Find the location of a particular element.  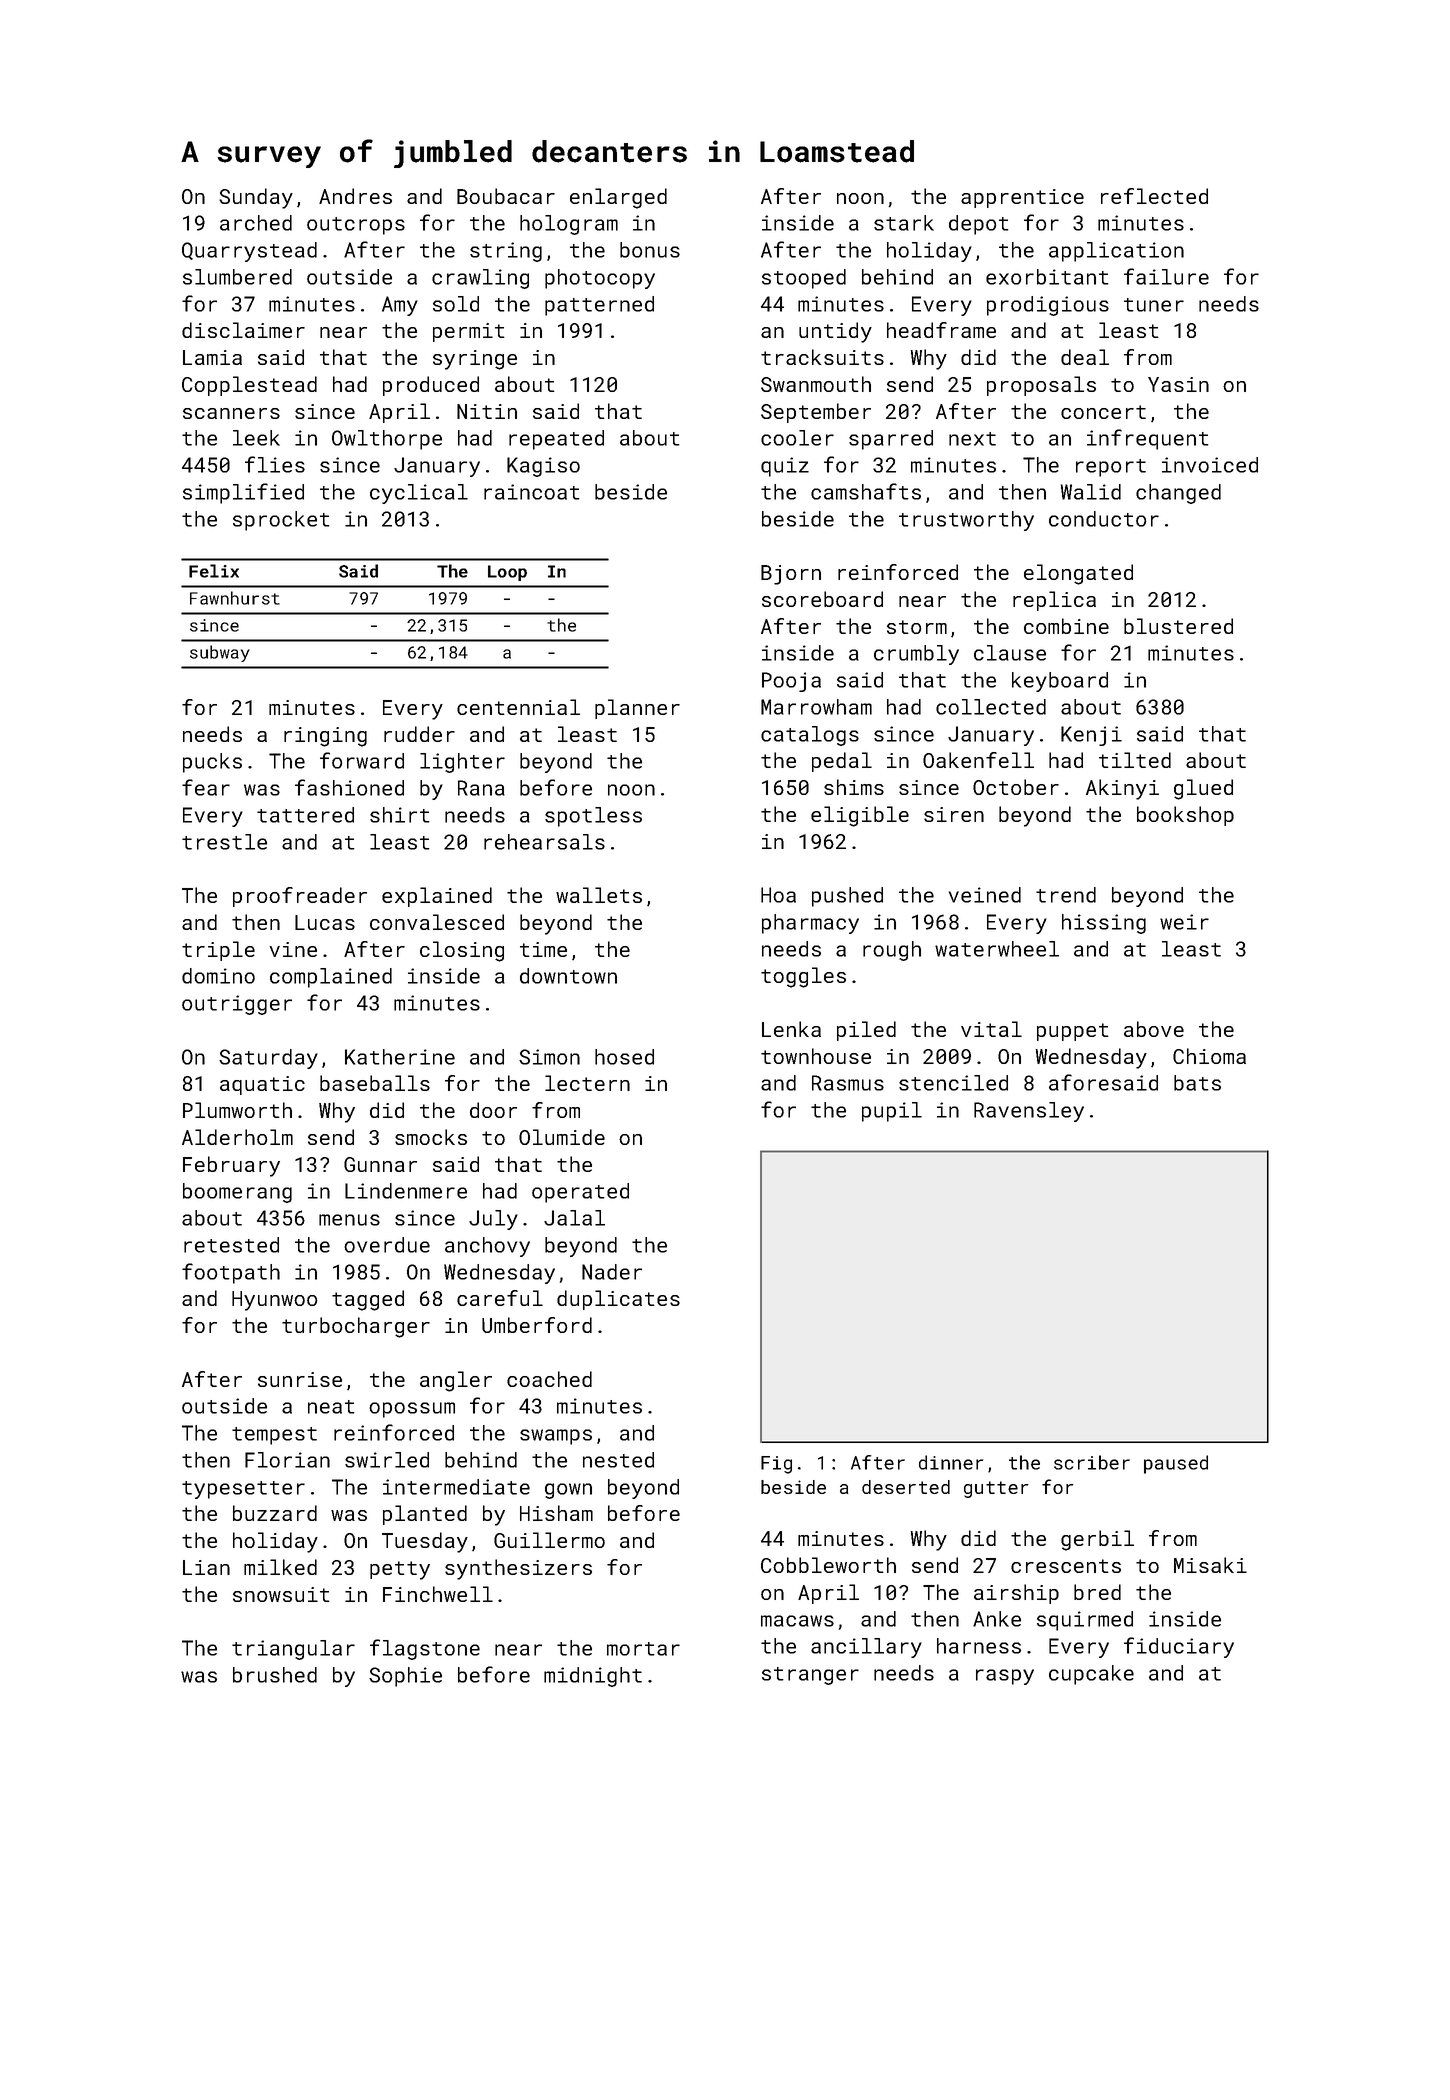

Felix is located at coordinates (214, 571).
